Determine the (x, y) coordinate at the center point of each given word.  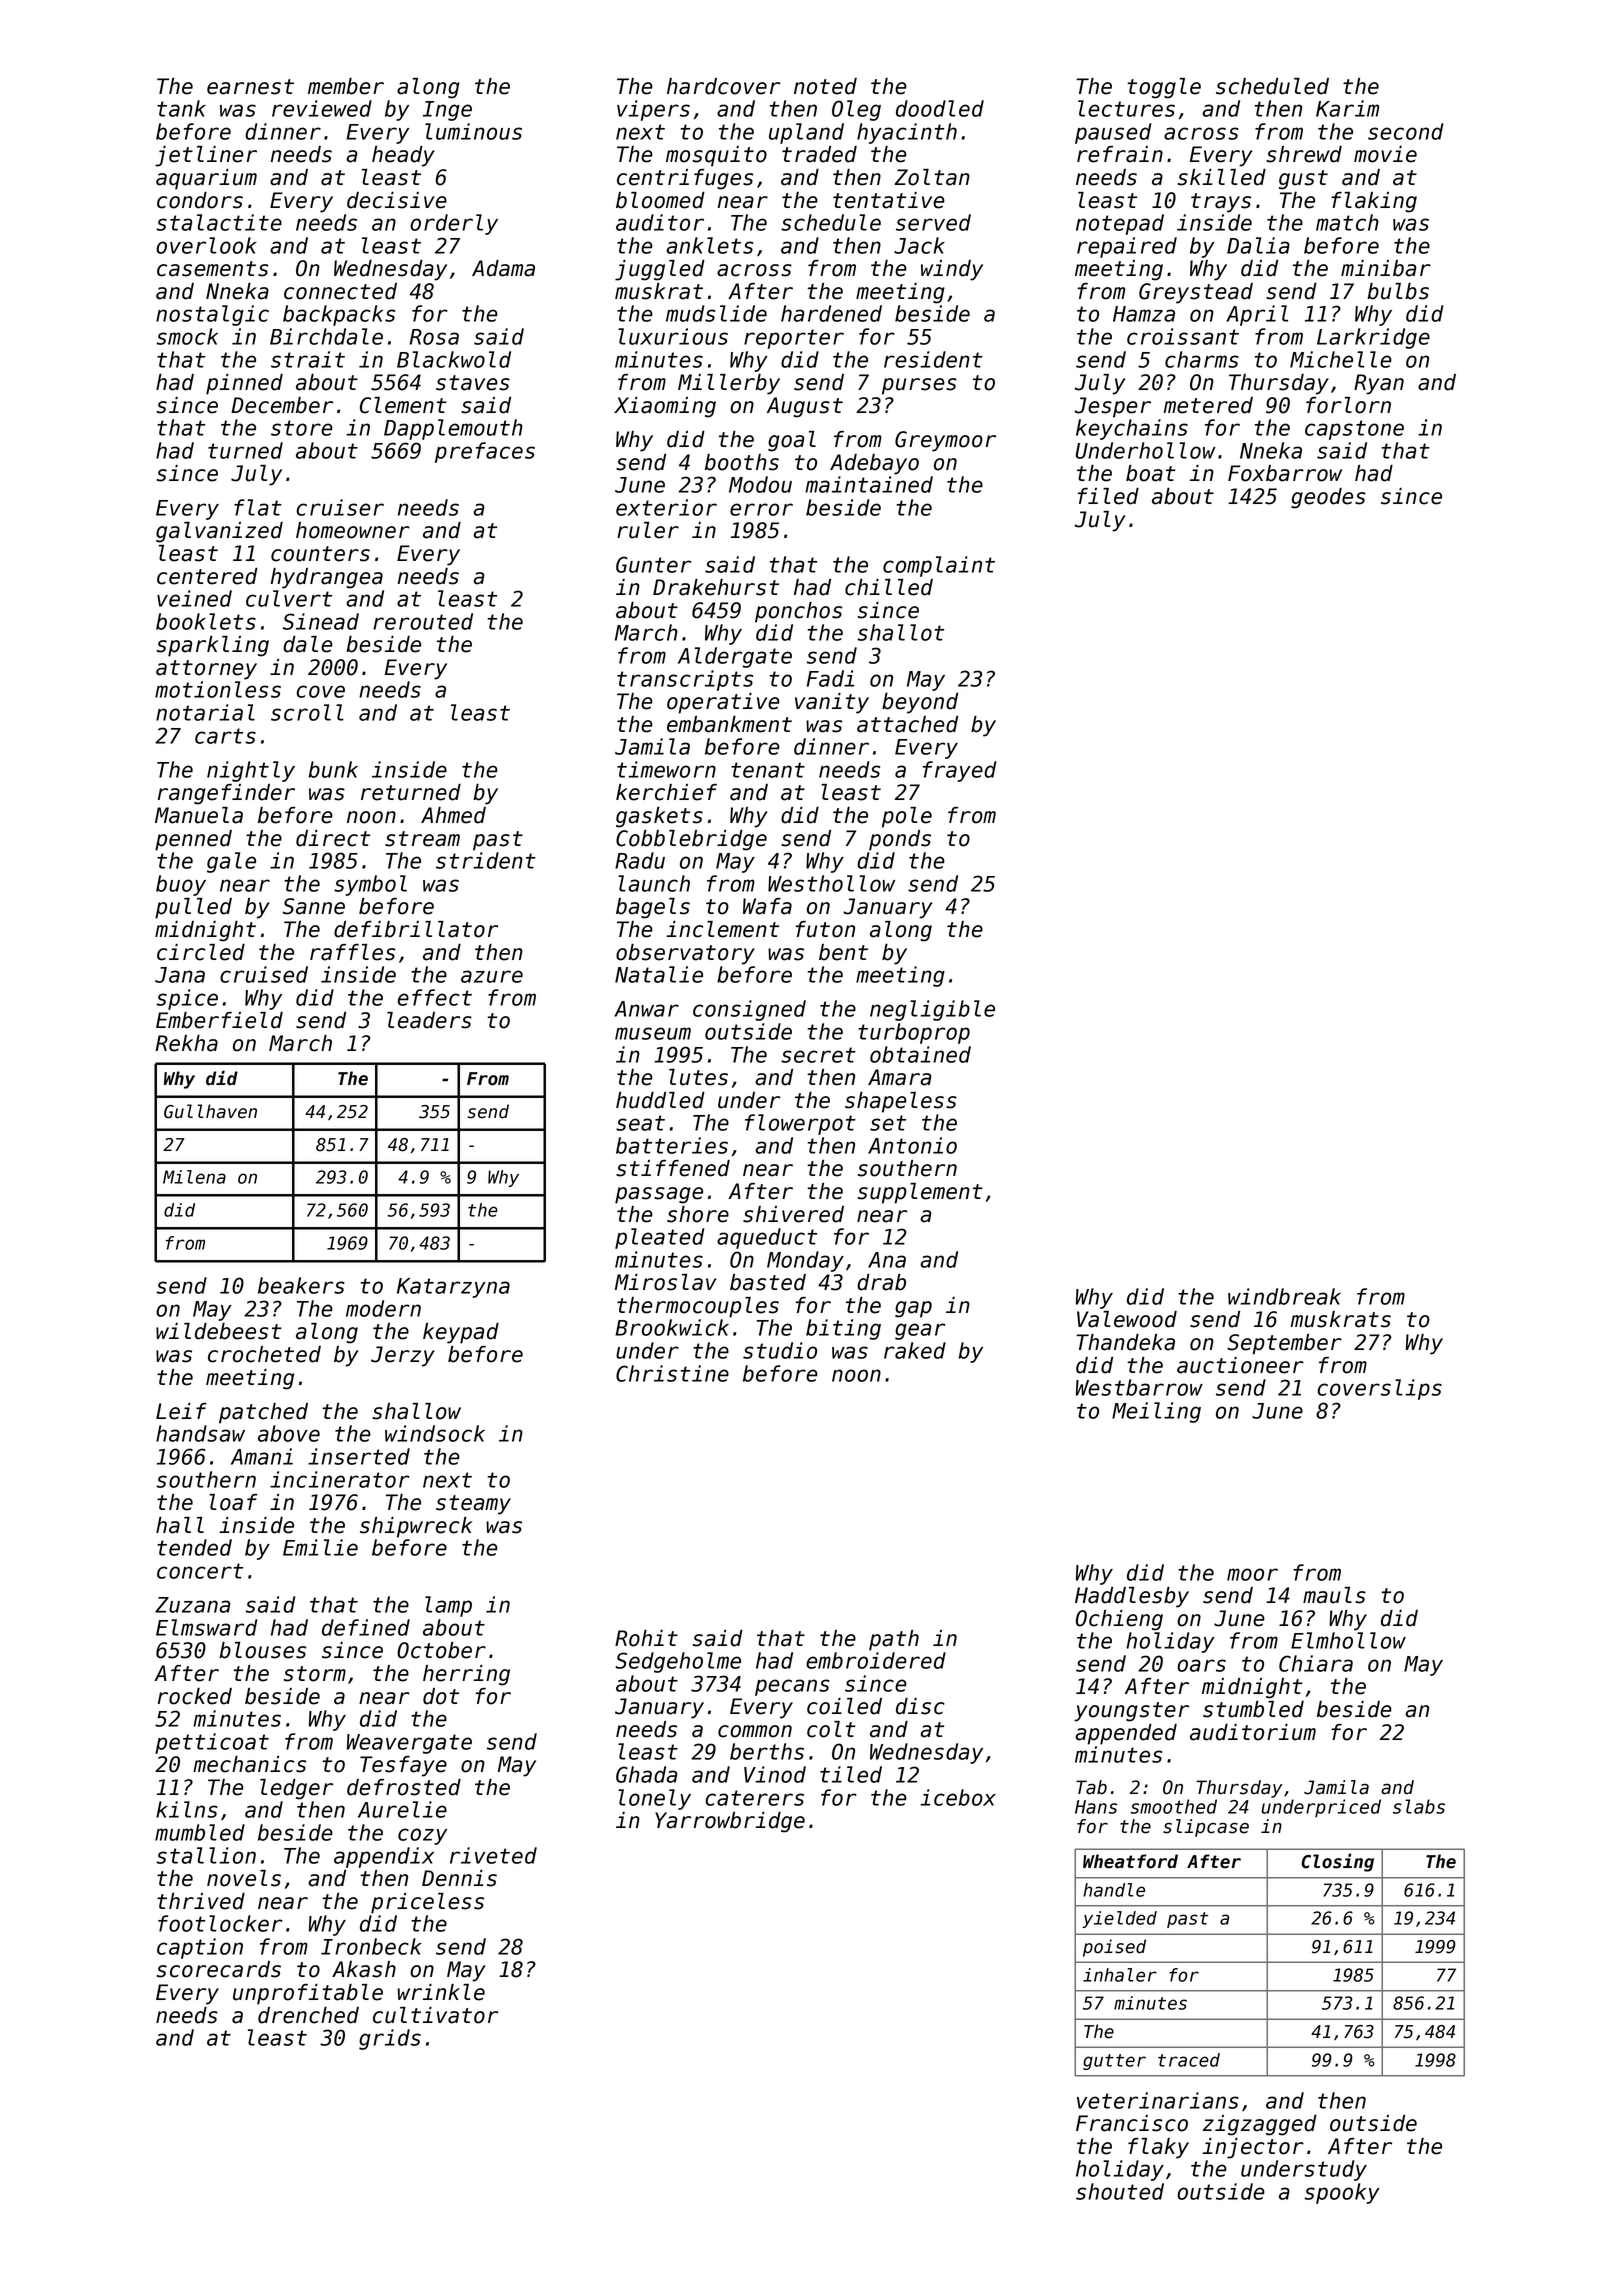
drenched (308, 2015)
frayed (960, 771)
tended (194, 1547)
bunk (333, 769)
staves (473, 383)
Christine (672, 1373)
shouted (1120, 2191)
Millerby (729, 384)
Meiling (1156, 1412)
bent (843, 952)
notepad (1120, 224)
